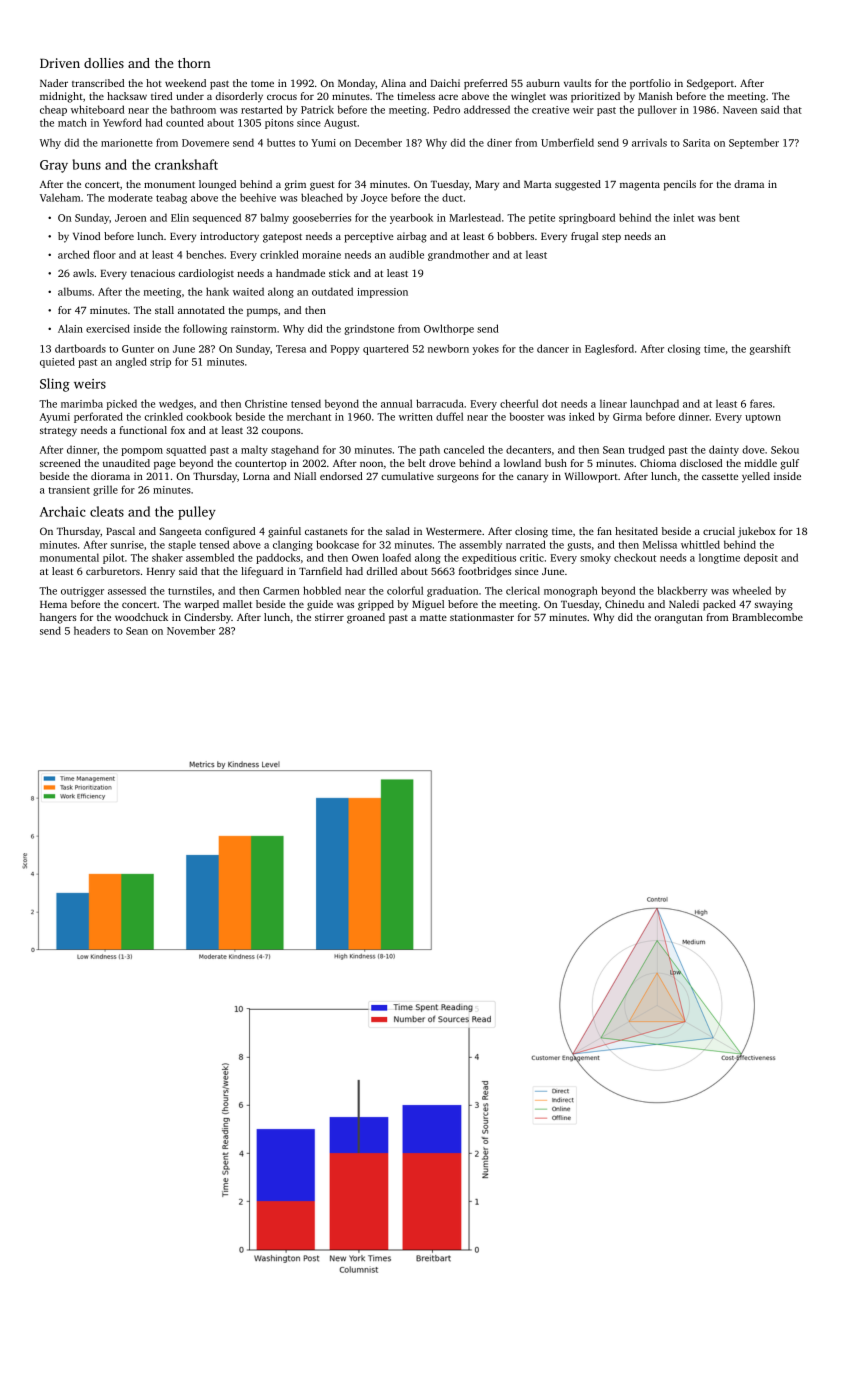  I want to click on cumulative, so click(407, 476).
